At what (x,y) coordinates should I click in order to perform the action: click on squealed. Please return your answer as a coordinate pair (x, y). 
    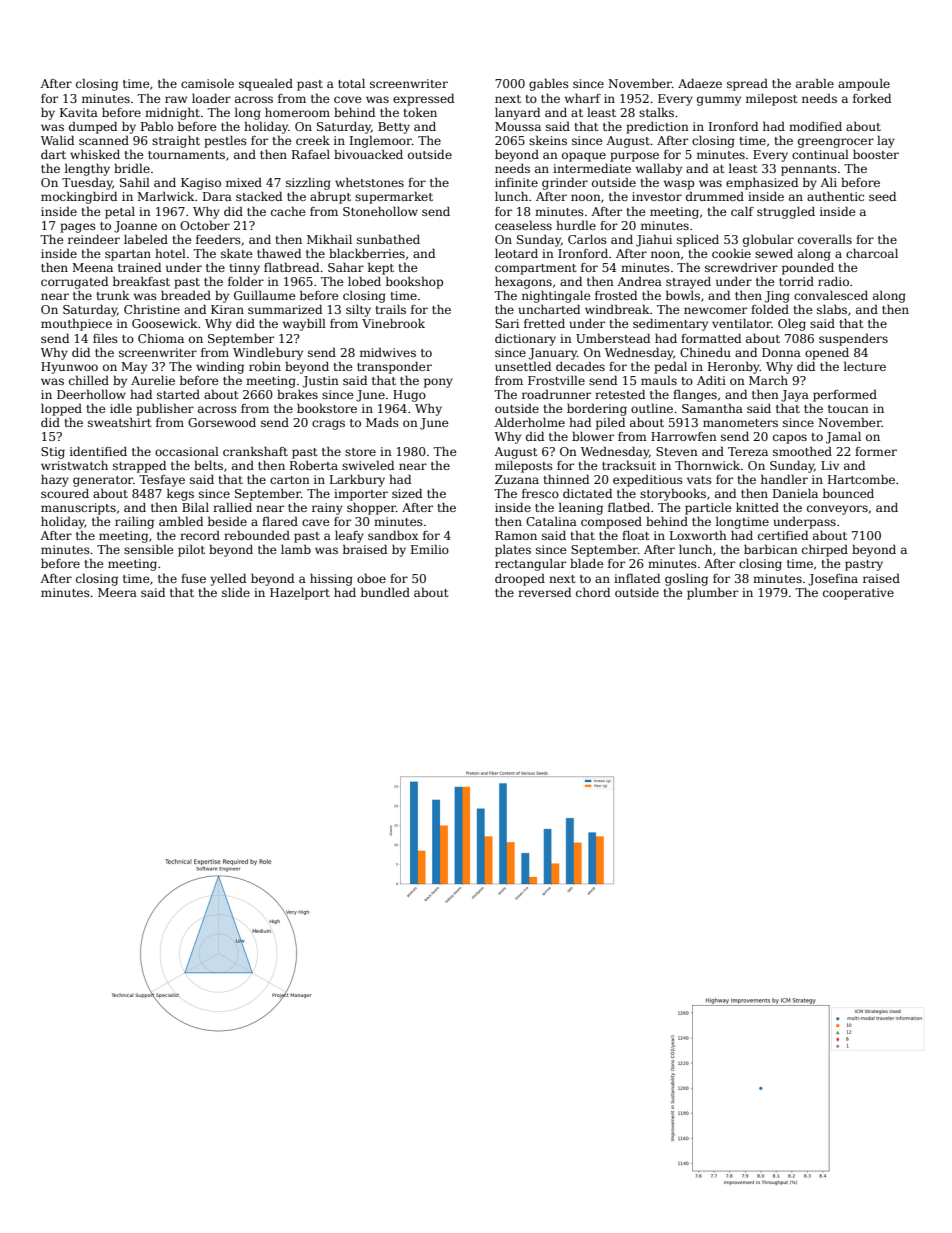
    Looking at the image, I should click on (266, 84).
